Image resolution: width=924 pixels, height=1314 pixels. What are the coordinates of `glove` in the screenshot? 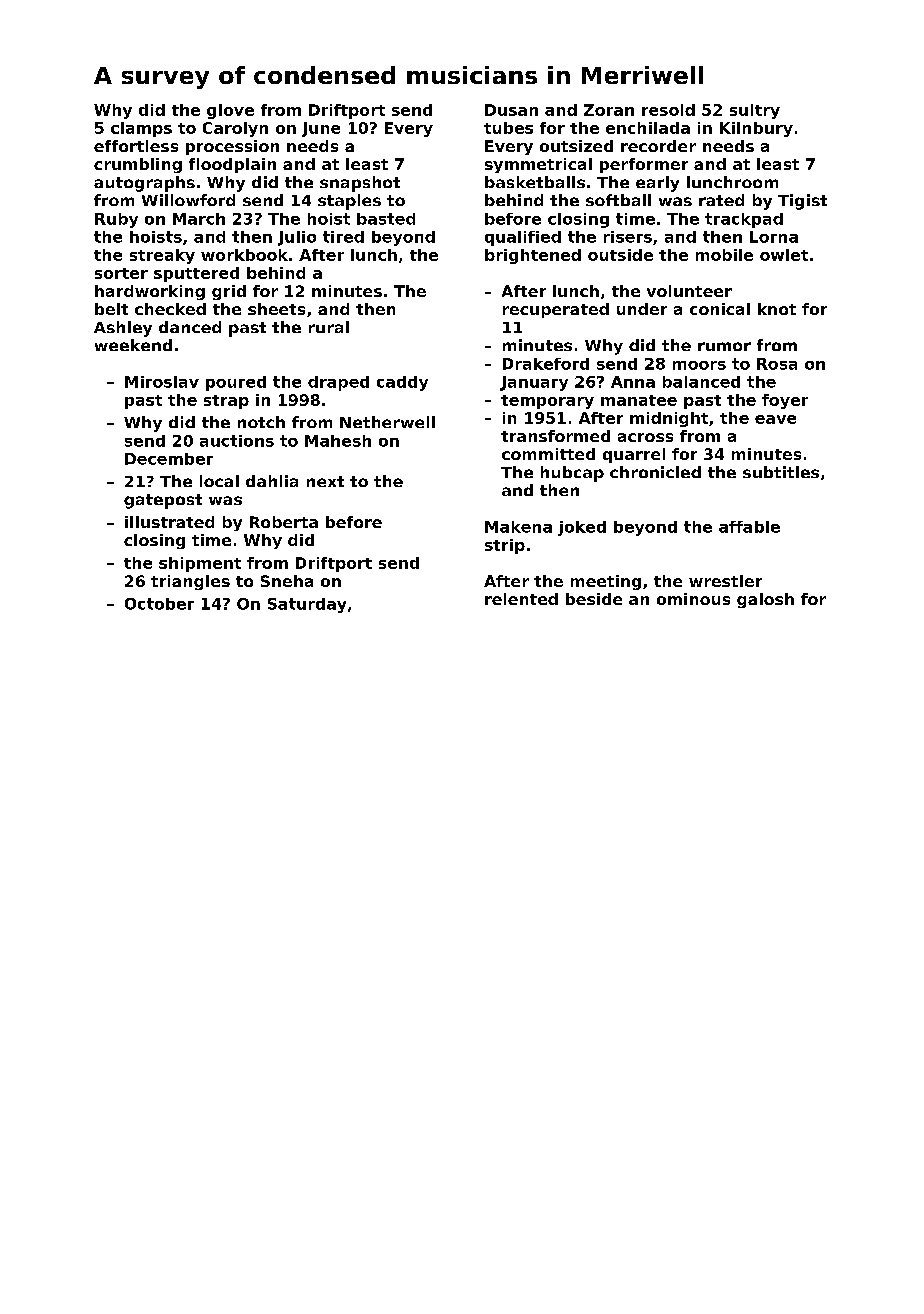 It's located at (230, 111).
